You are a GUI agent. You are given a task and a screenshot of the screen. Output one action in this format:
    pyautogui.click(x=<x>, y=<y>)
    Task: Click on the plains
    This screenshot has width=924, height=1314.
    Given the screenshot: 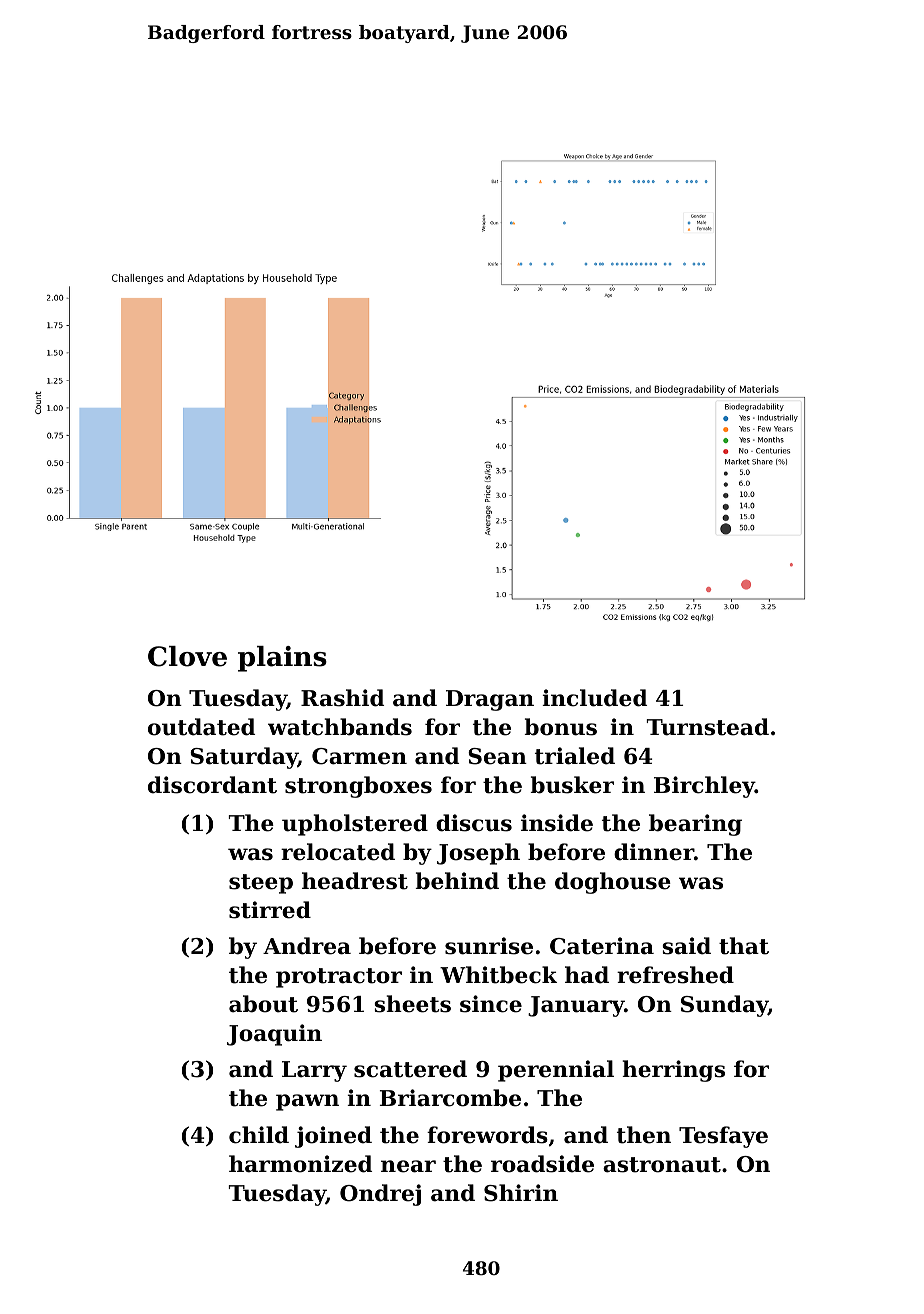 What is the action you would take?
    pyautogui.click(x=282, y=659)
